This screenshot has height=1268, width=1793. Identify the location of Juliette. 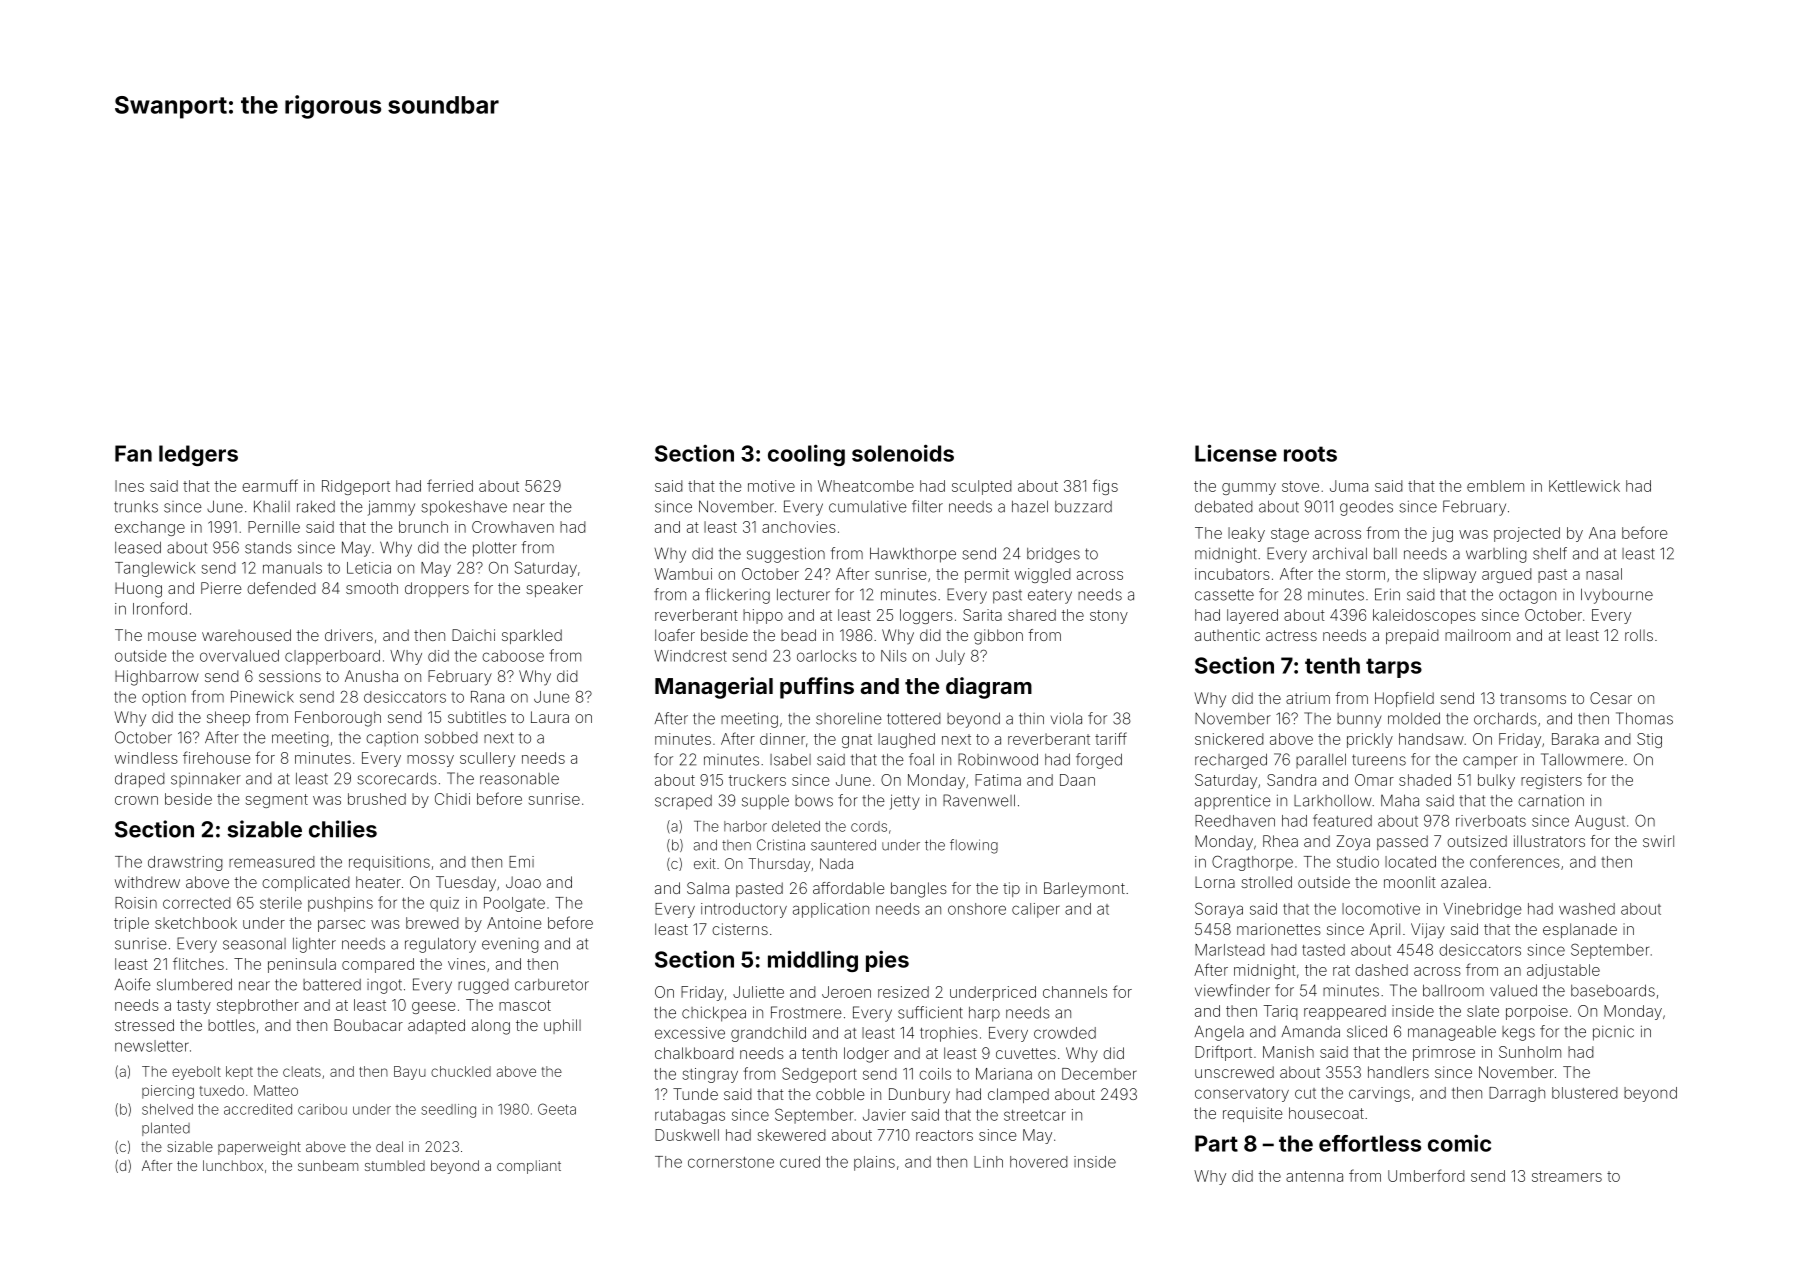
(758, 992).
